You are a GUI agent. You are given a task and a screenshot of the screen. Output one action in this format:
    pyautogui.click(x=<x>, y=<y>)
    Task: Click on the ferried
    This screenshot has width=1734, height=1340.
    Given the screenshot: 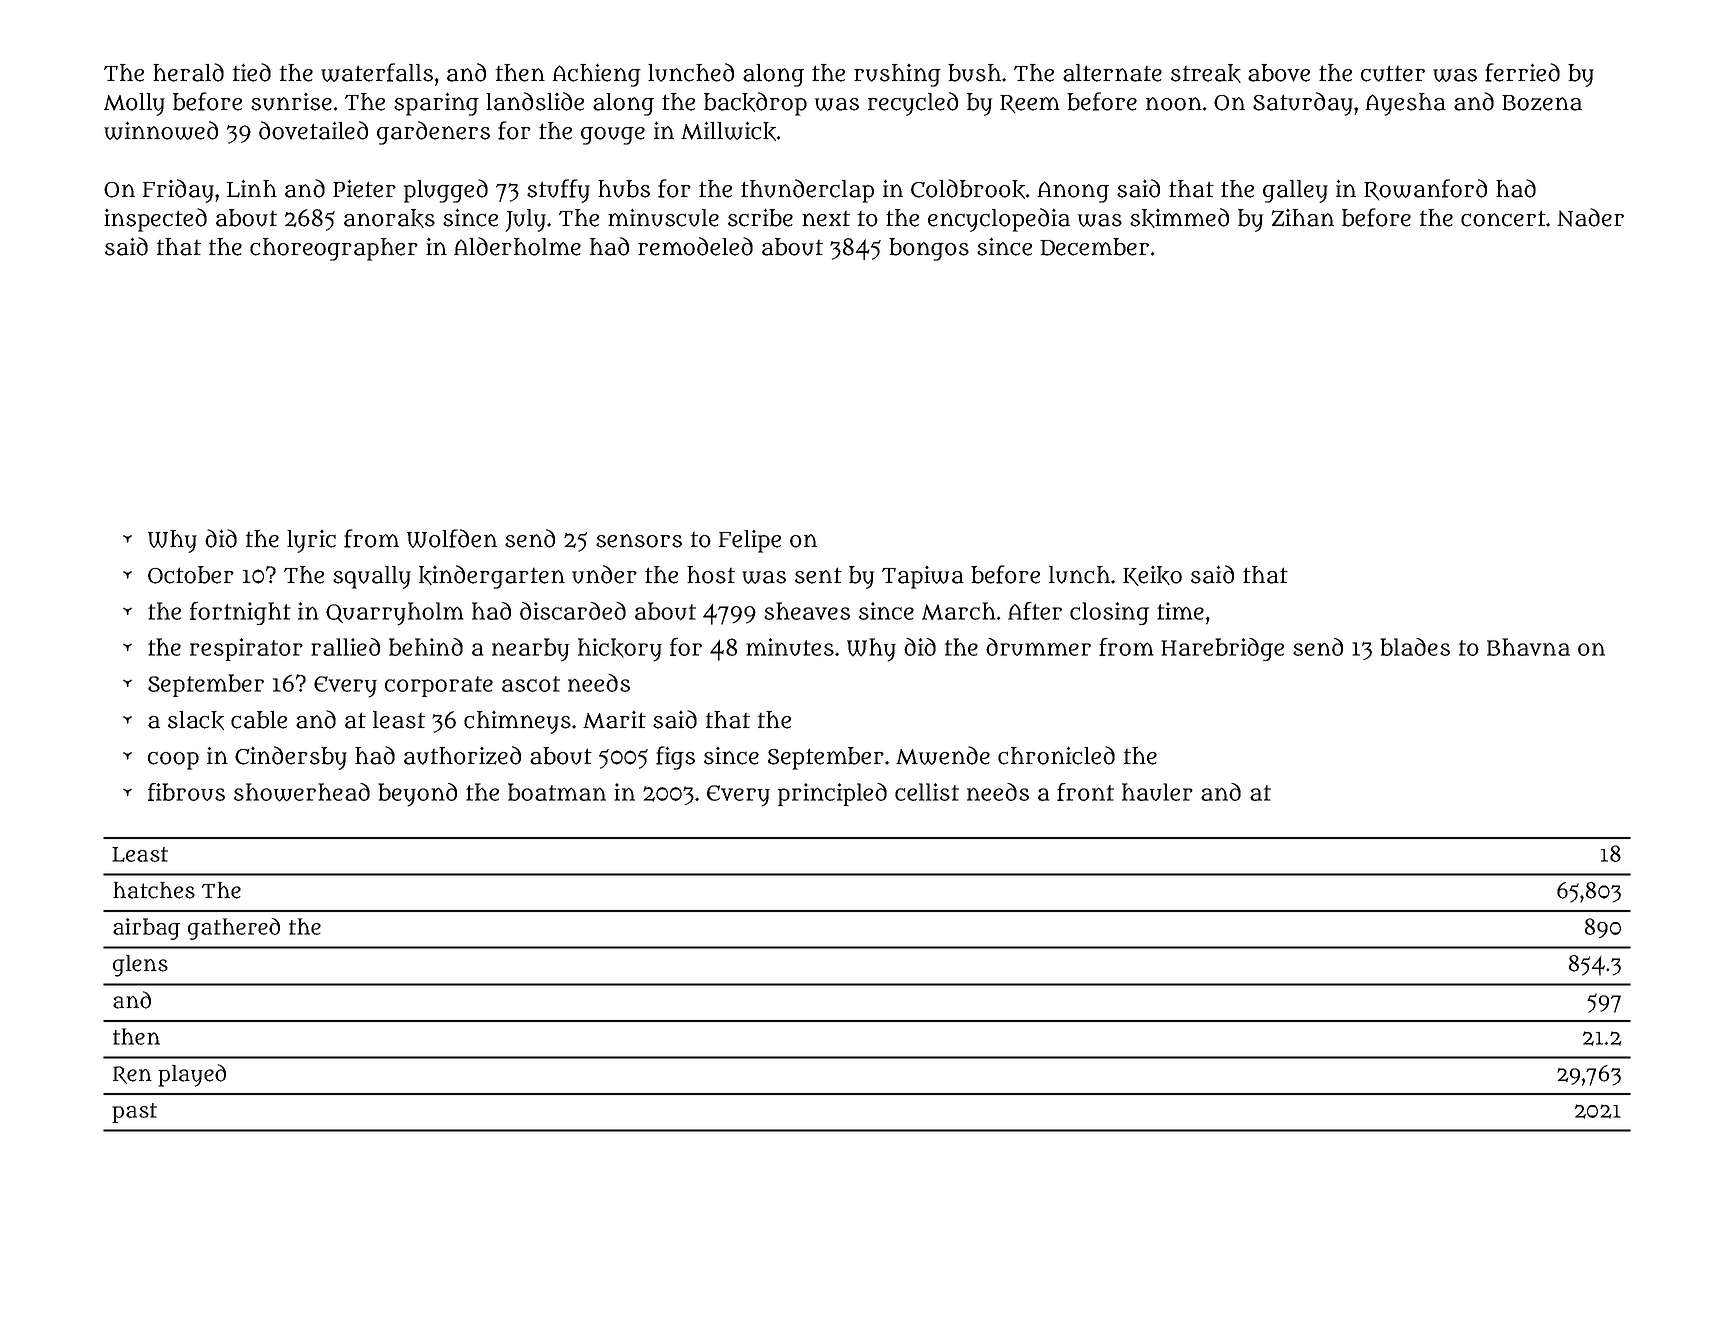 What is the action you would take?
    pyautogui.click(x=1522, y=72)
